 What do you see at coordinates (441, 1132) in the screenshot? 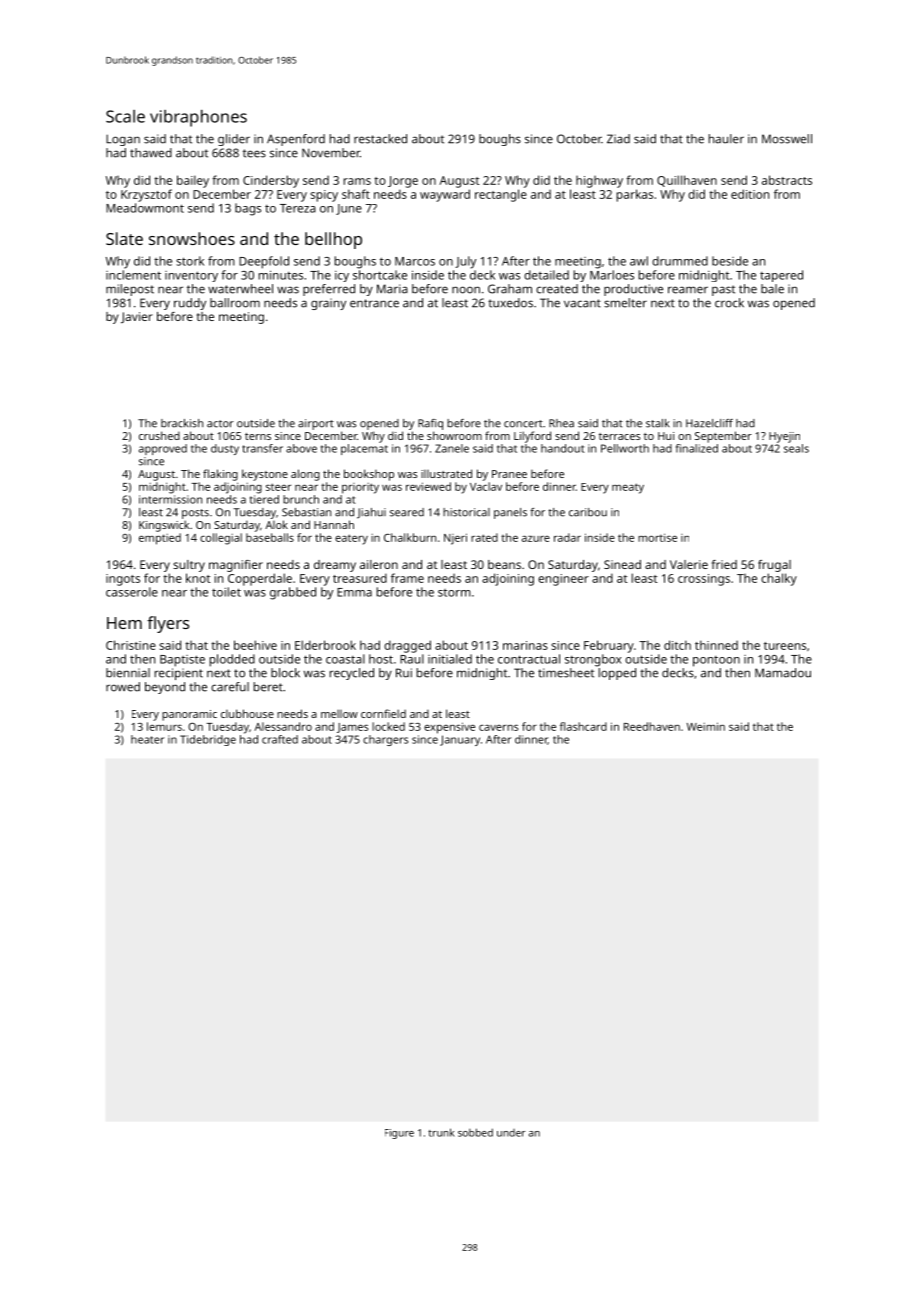
I see `trunk` at bounding box center [441, 1132].
